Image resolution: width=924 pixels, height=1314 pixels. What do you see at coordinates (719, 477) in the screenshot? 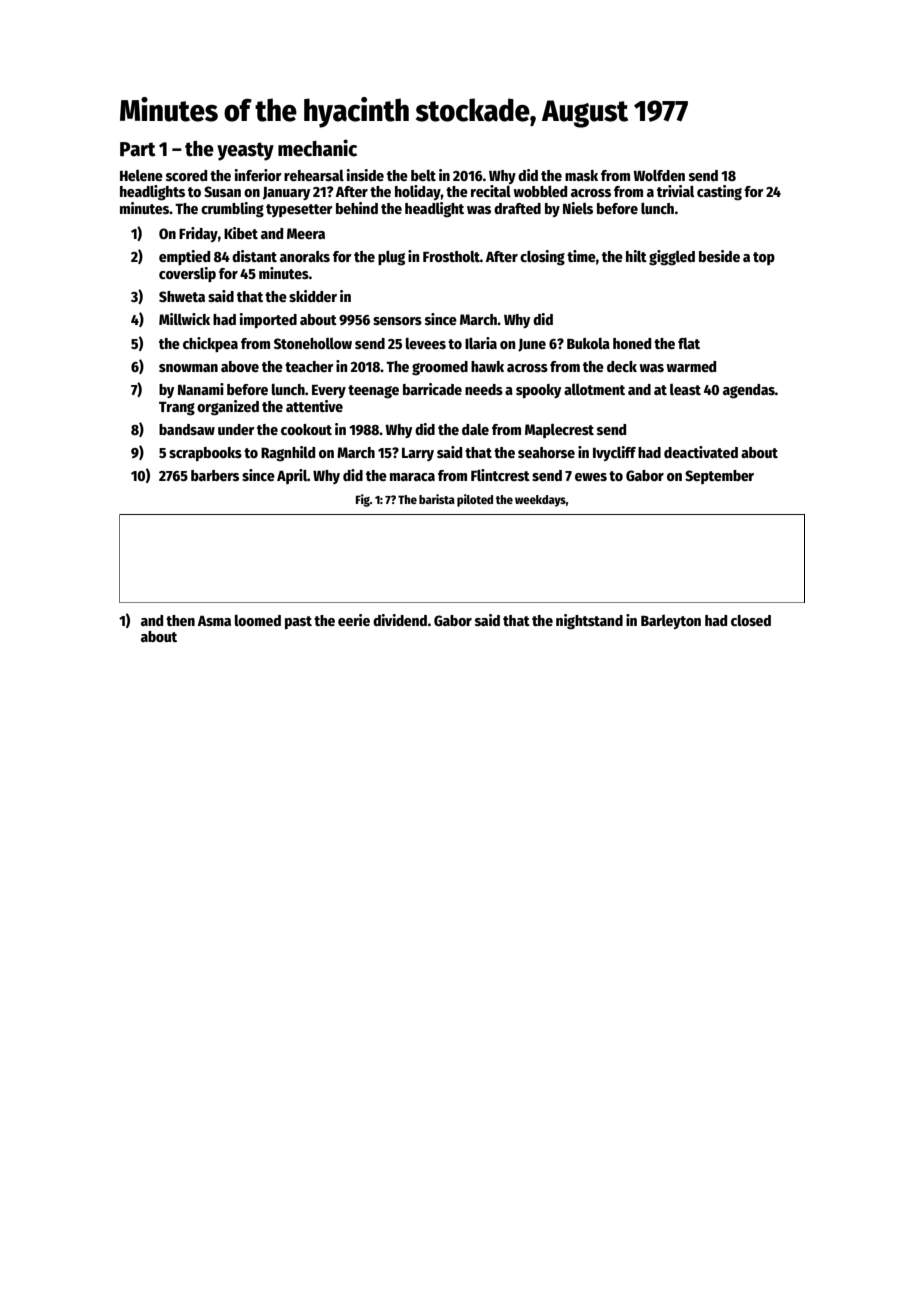
I see `September` at bounding box center [719, 477].
